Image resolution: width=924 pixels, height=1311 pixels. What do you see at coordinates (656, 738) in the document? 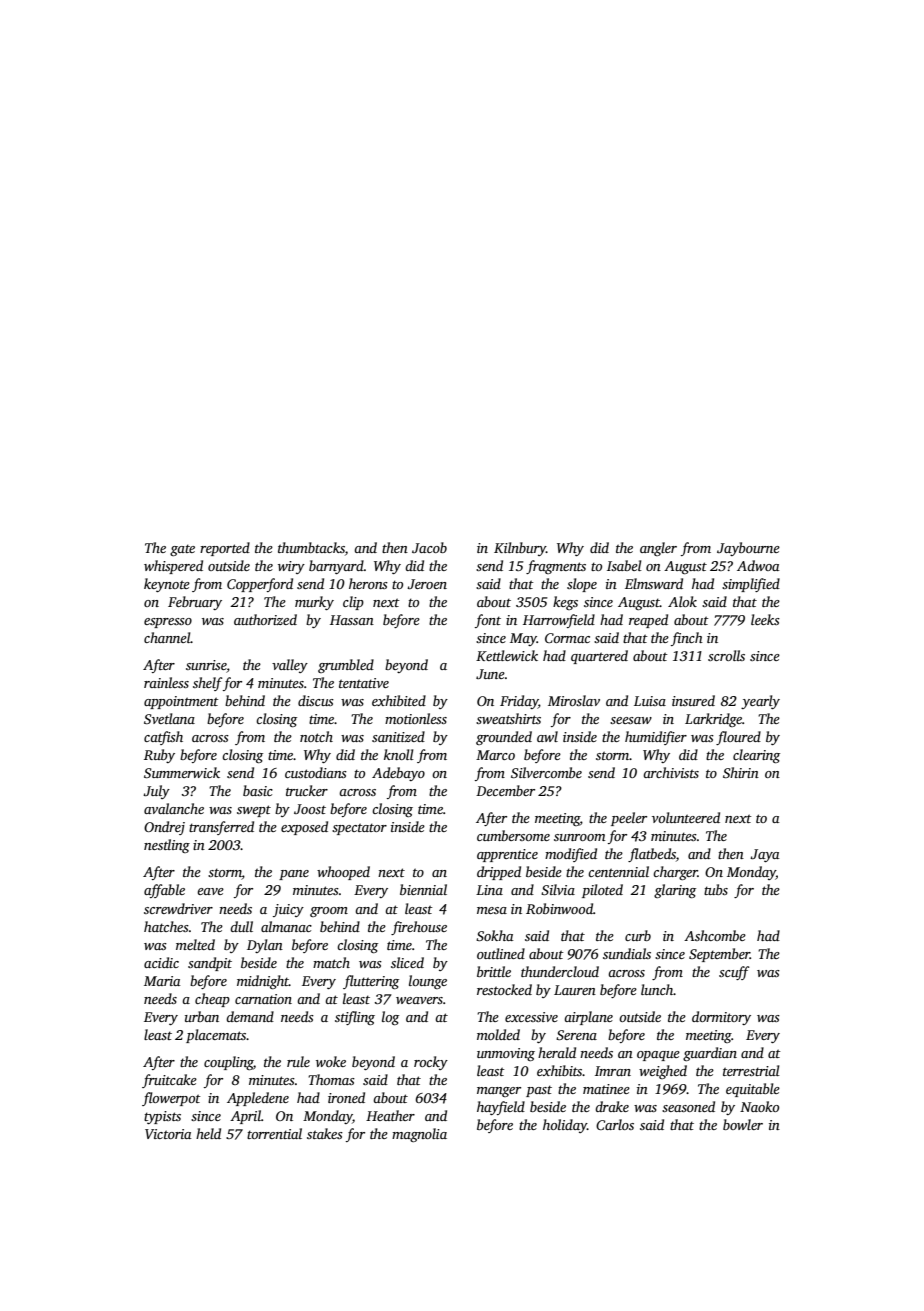
I see `humidifier` at bounding box center [656, 738].
